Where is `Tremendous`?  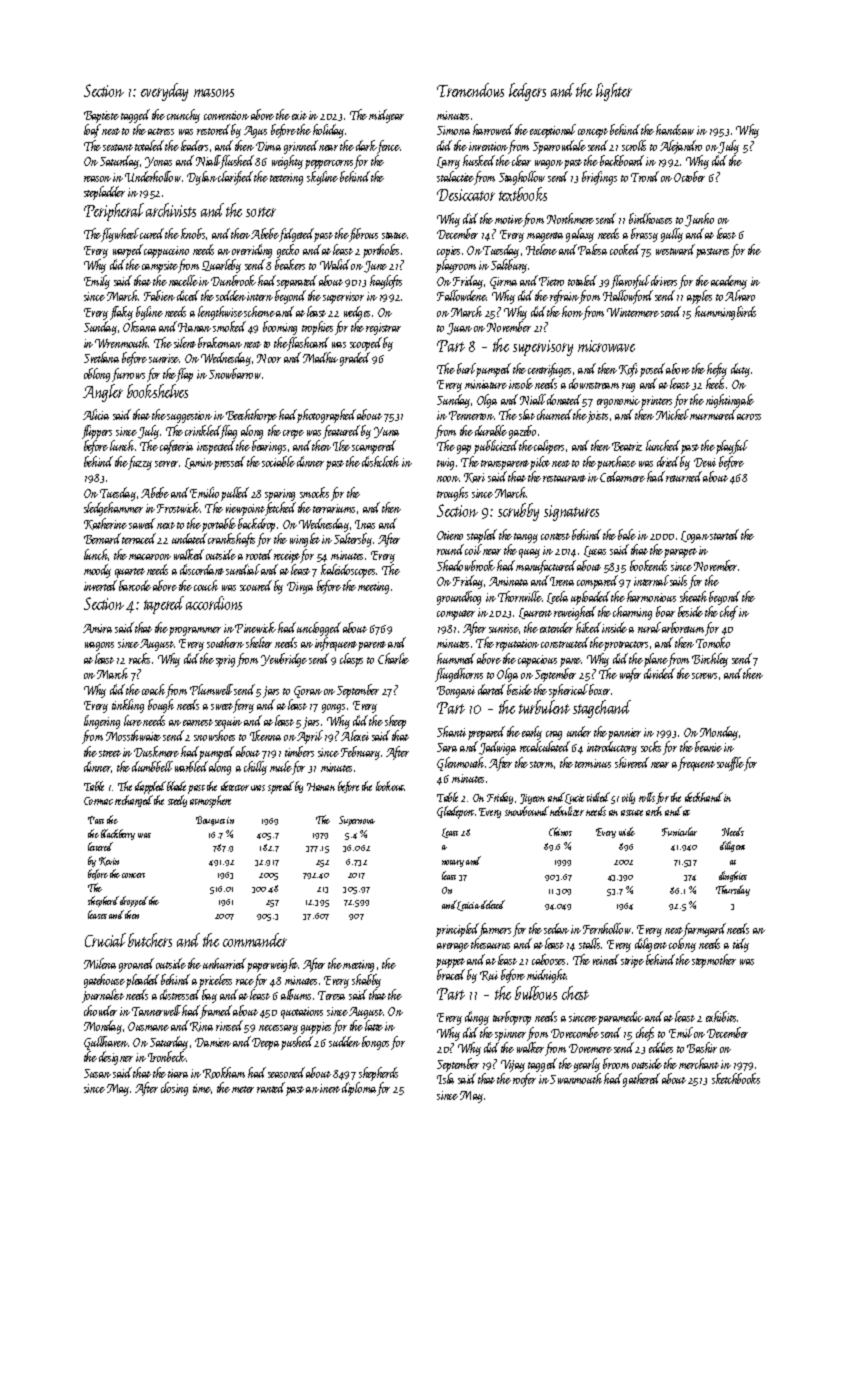
Tremendous is located at coordinates (470, 90).
